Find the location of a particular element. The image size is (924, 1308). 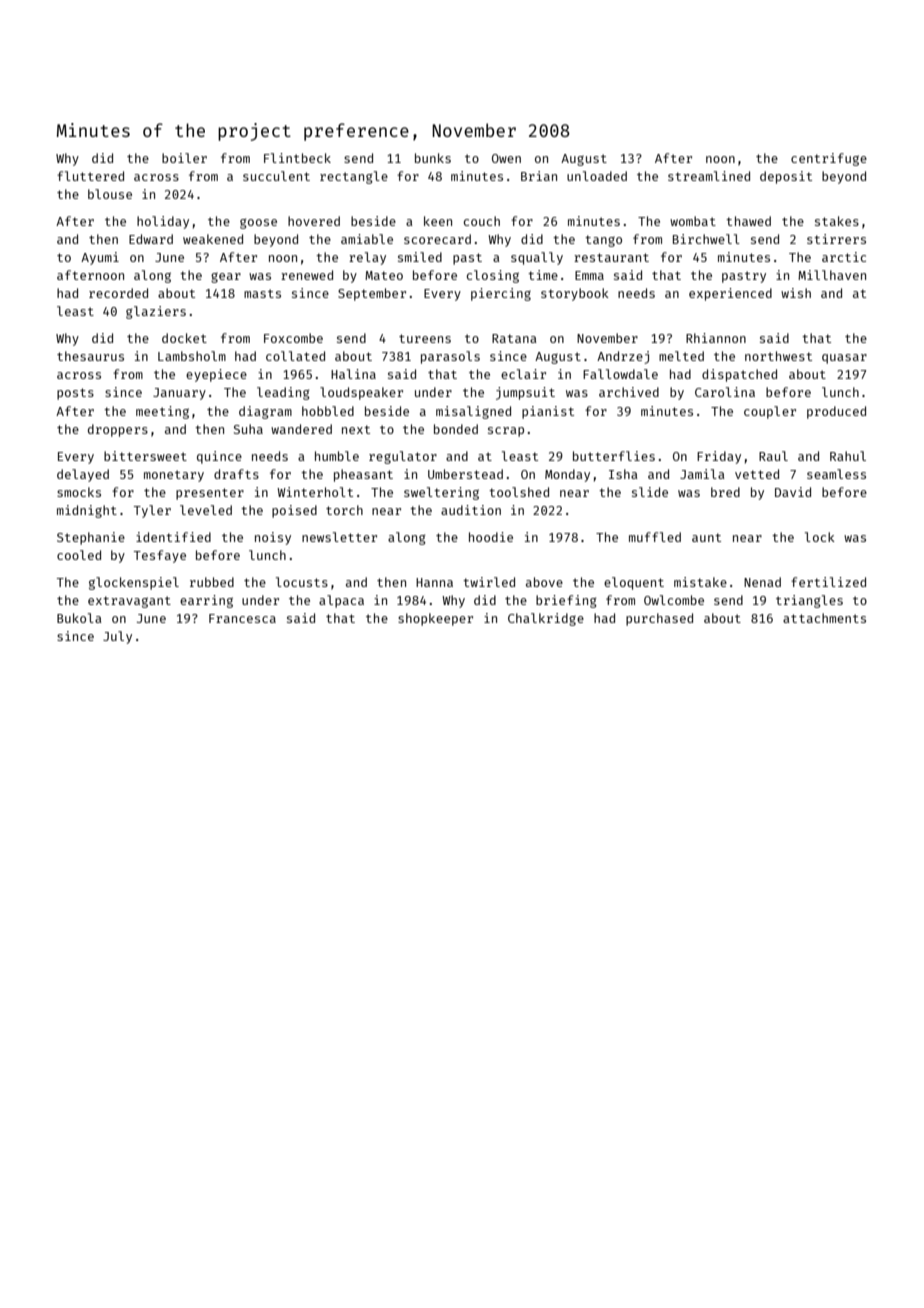

smiled is located at coordinates (420, 257).
